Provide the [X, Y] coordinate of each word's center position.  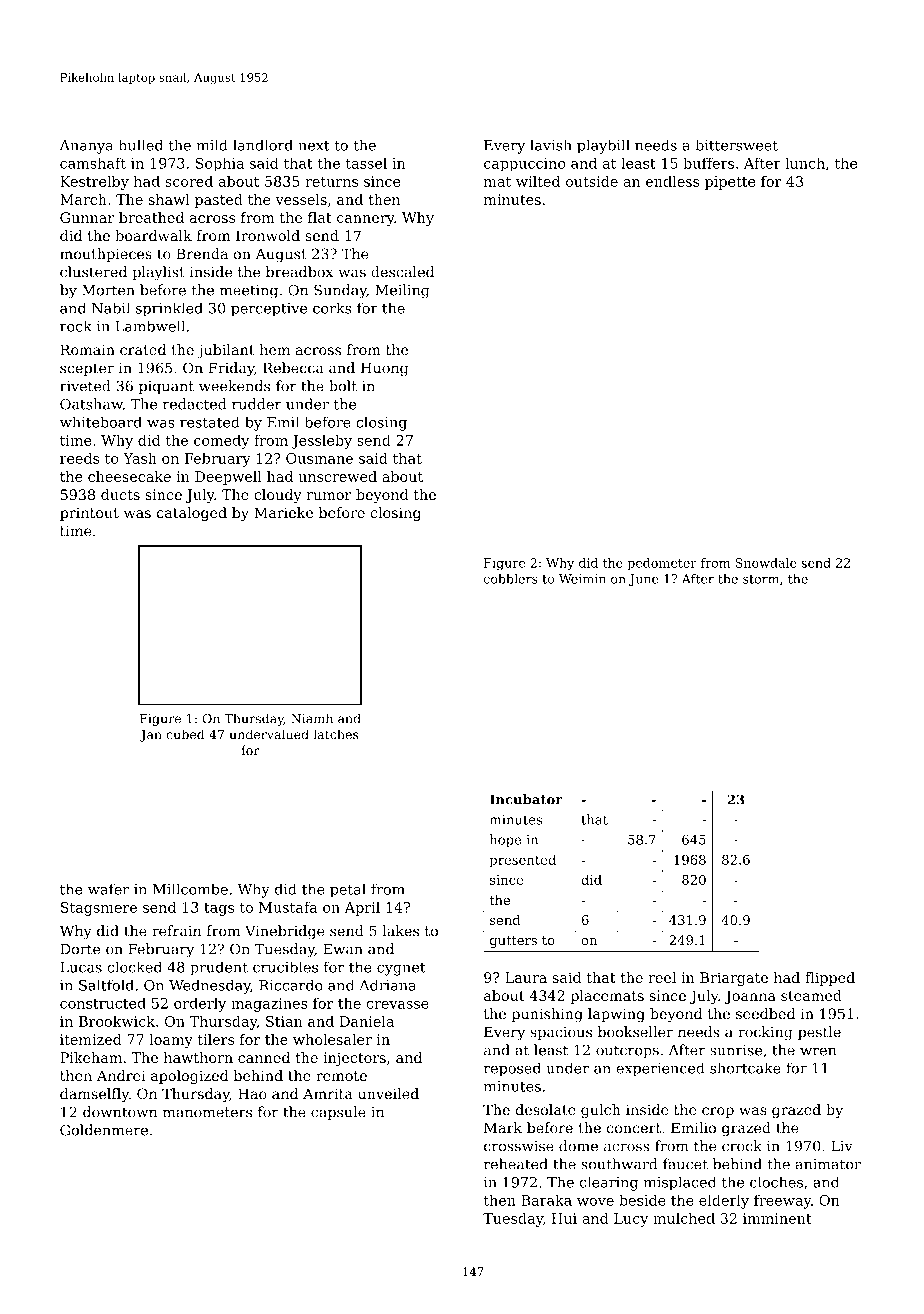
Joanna [750, 997]
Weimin [582, 579]
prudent [219, 968]
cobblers [511, 579]
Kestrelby [94, 183]
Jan [151, 736]
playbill [603, 146]
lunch [805, 163]
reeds [79, 458]
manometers [207, 1112]
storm [761, 579]
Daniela [367, 1021]
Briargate [734, 979]
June [643, 580]
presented [523, 861]
